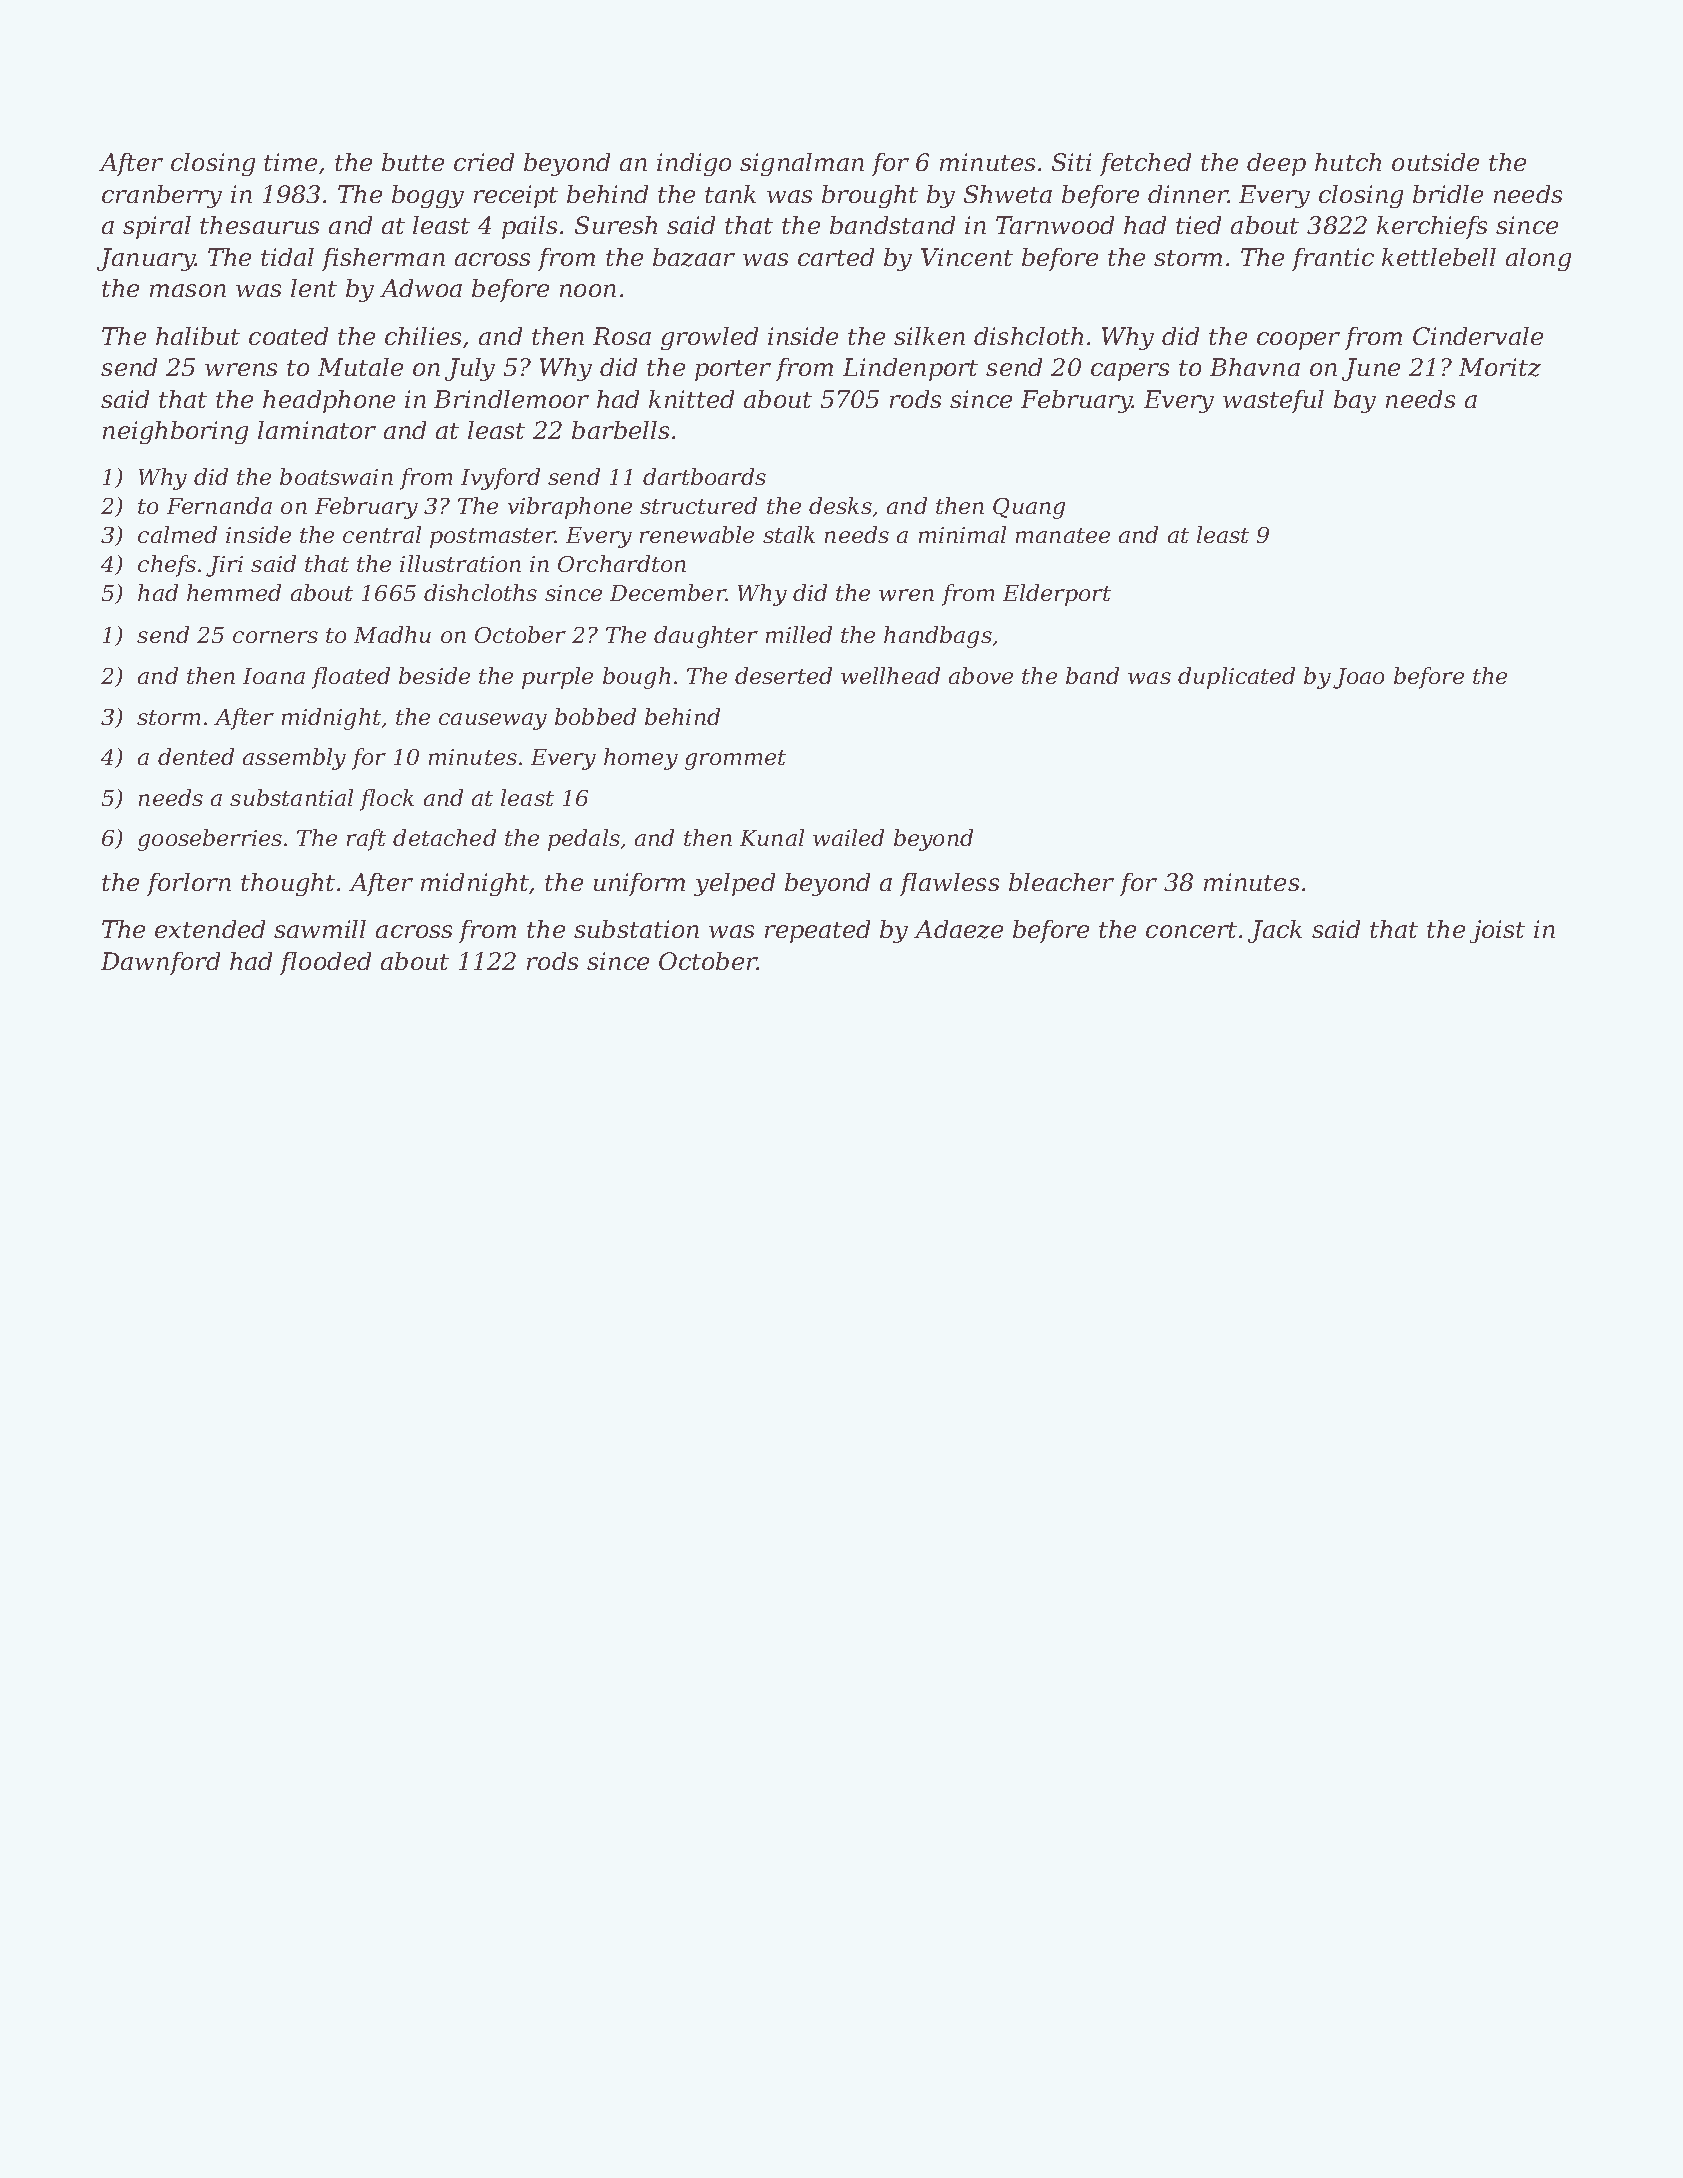 The height and width of the image is (2178, 1683). What do you see at coordinates (694, 164) in the image?
I see `indigo` at bounding box center [694, 164].
